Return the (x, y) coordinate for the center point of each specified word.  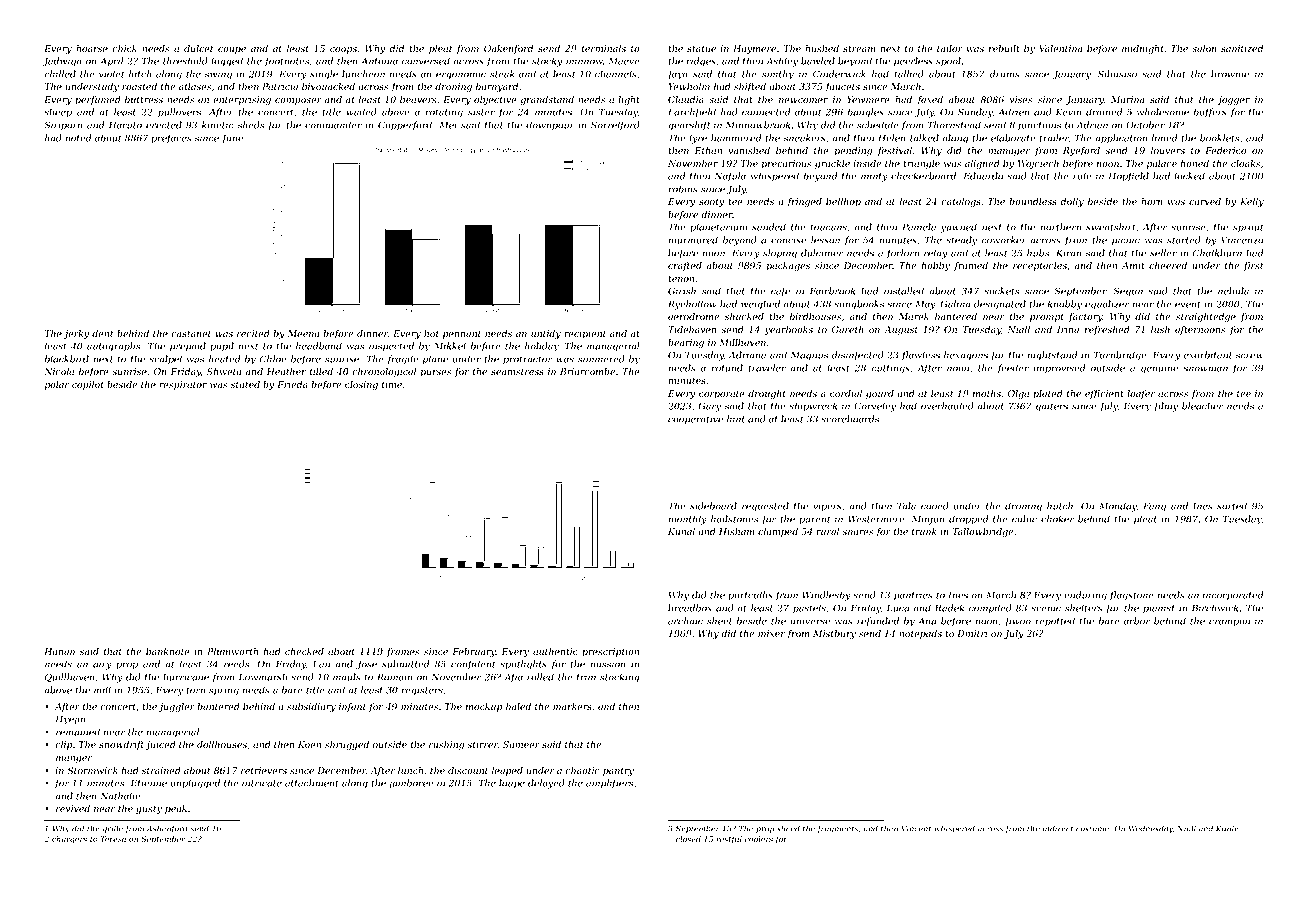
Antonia (379, 61)
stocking (620, 678)
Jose (366, 665)
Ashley (782, 62)
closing (361, 385)
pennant (462, 335)
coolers (758, 839)
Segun (1128, 292)
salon (1204, 48)
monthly (687, 520)
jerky (76, 334)
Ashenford (167, 829)
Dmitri (972, 633)
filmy (1166, 407)
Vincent (916, 828)
